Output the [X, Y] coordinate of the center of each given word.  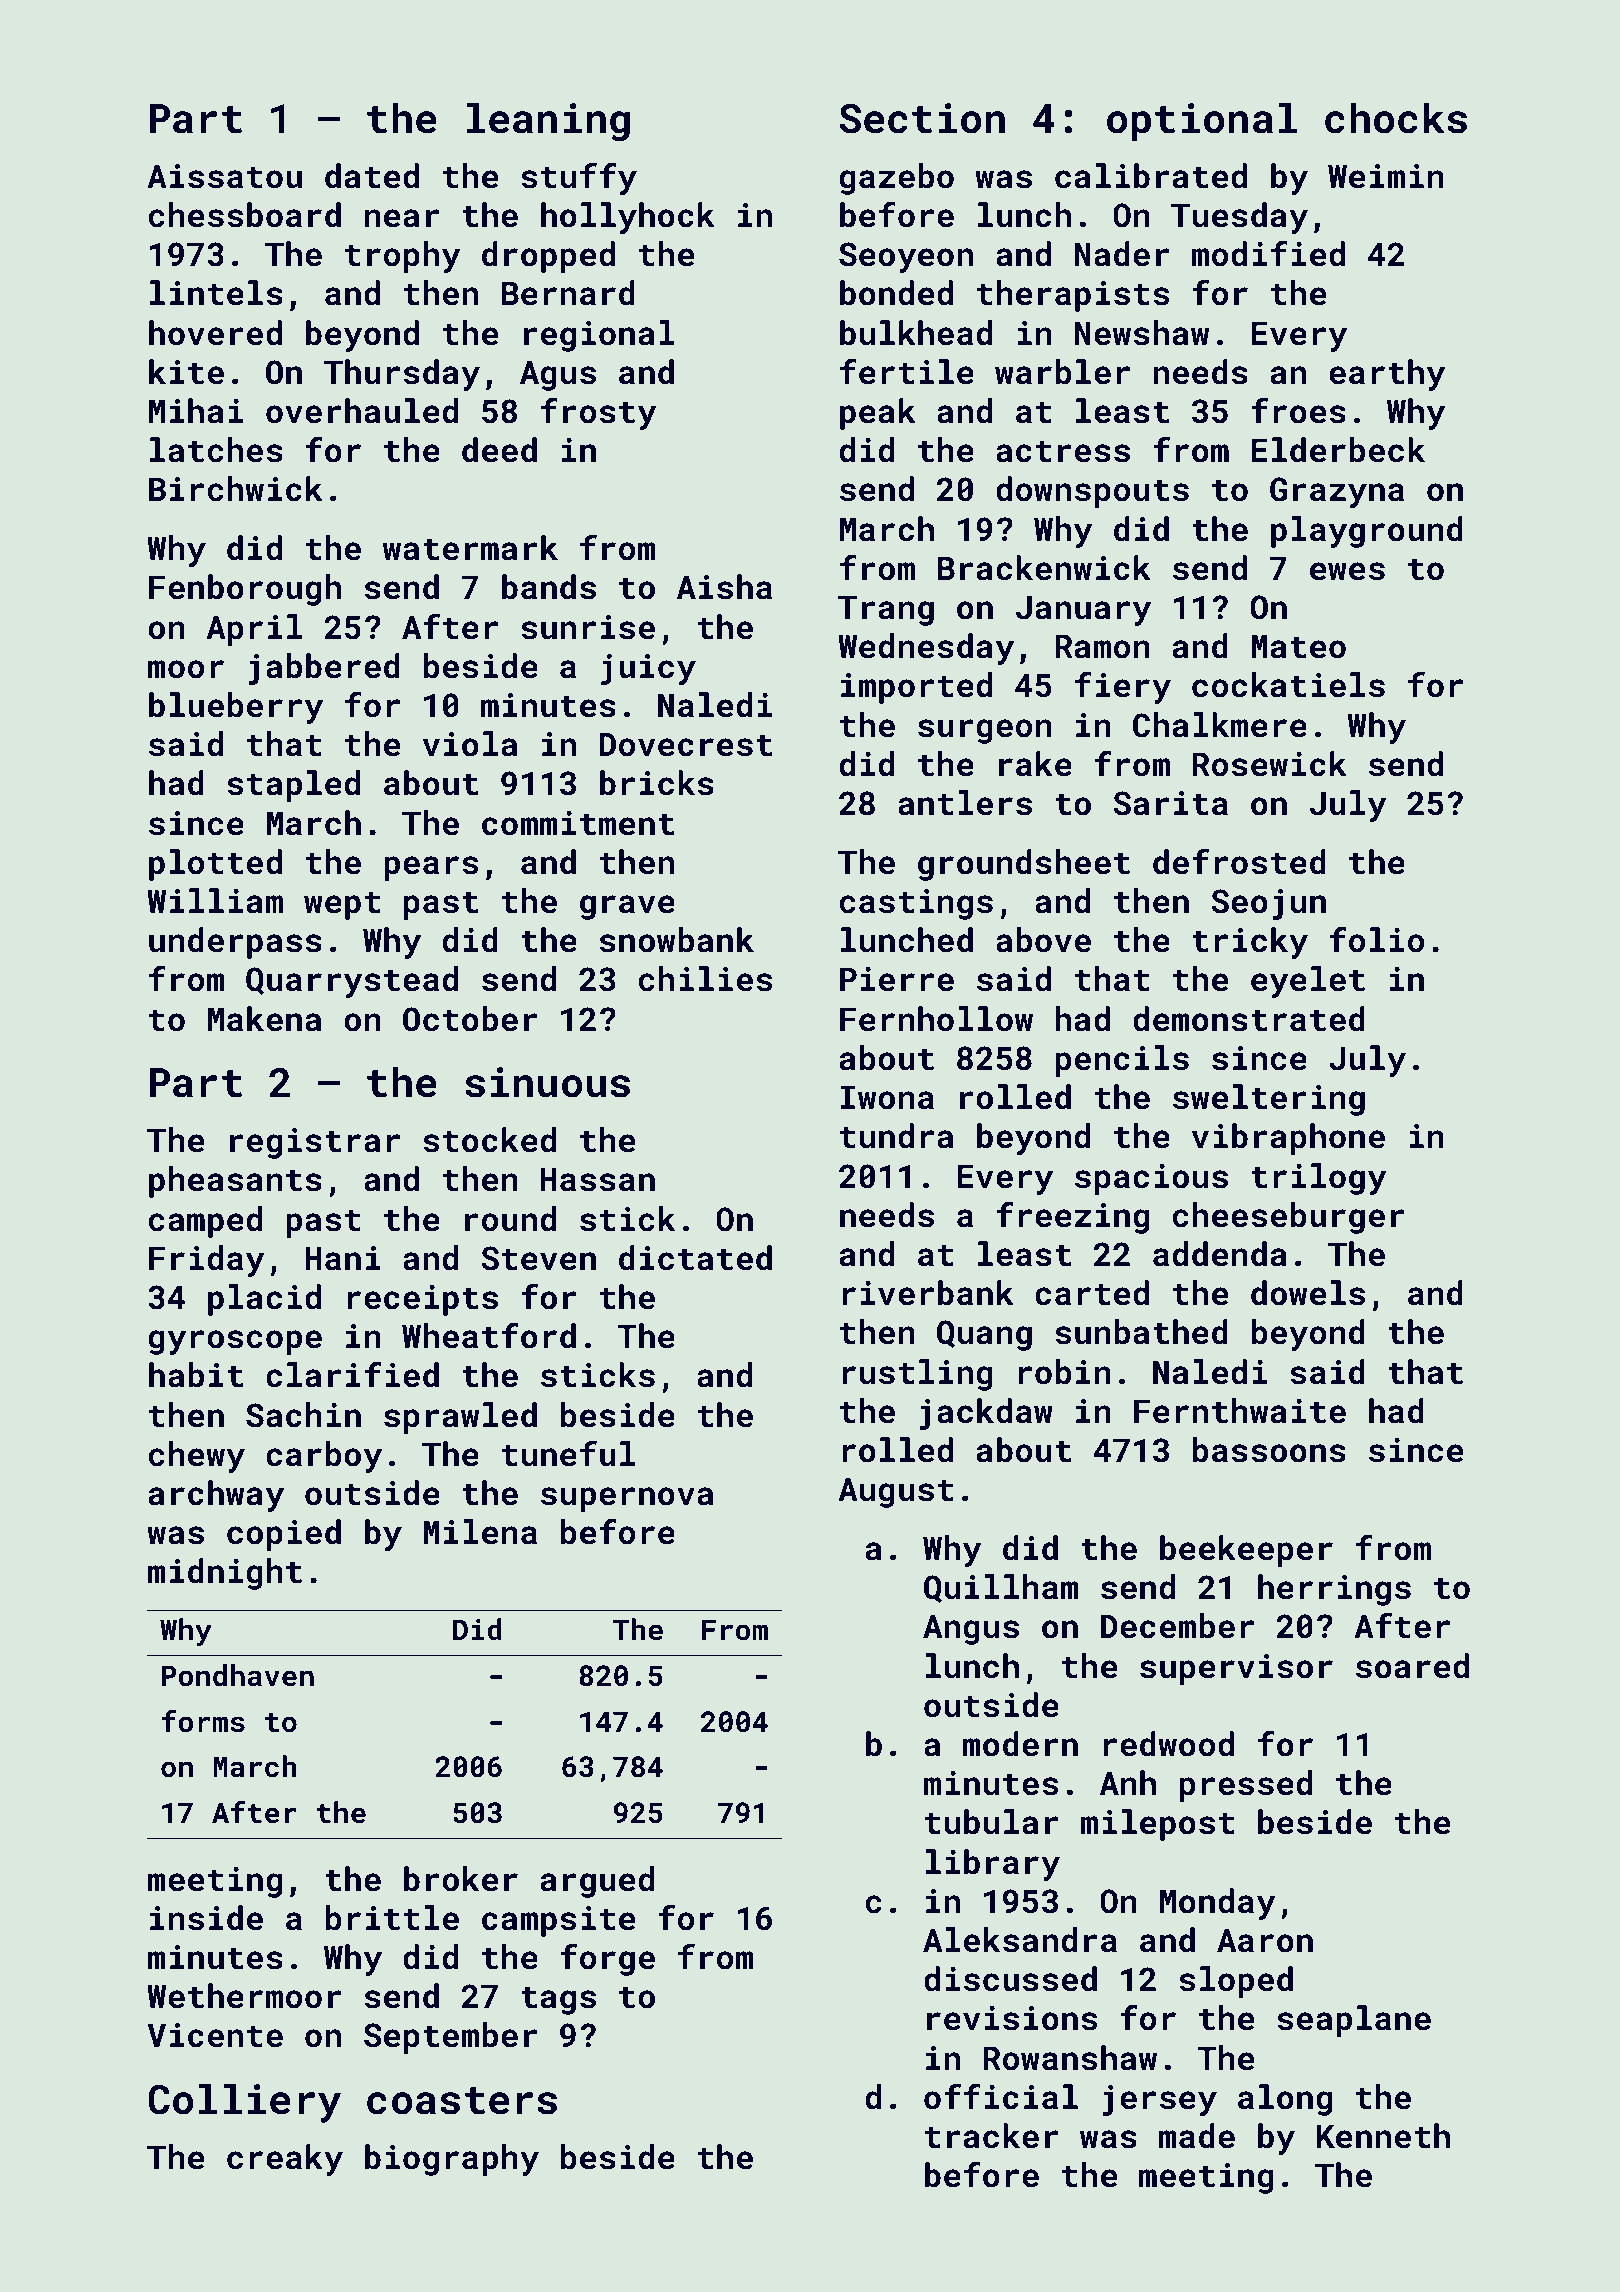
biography [452, 2160]
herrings [1334, 1590]
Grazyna [1337, 492]
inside [206, 1918]
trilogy [1319, 1179]
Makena [264, 1019]
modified [1268, 254]
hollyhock [628, 218]
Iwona [887, 1098]
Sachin [303, 1415]
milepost [1157, 1825]
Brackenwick [1044, 568]
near [402, 218]
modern [1020, 1744]
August [895, 1493]
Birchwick [236, 489]
